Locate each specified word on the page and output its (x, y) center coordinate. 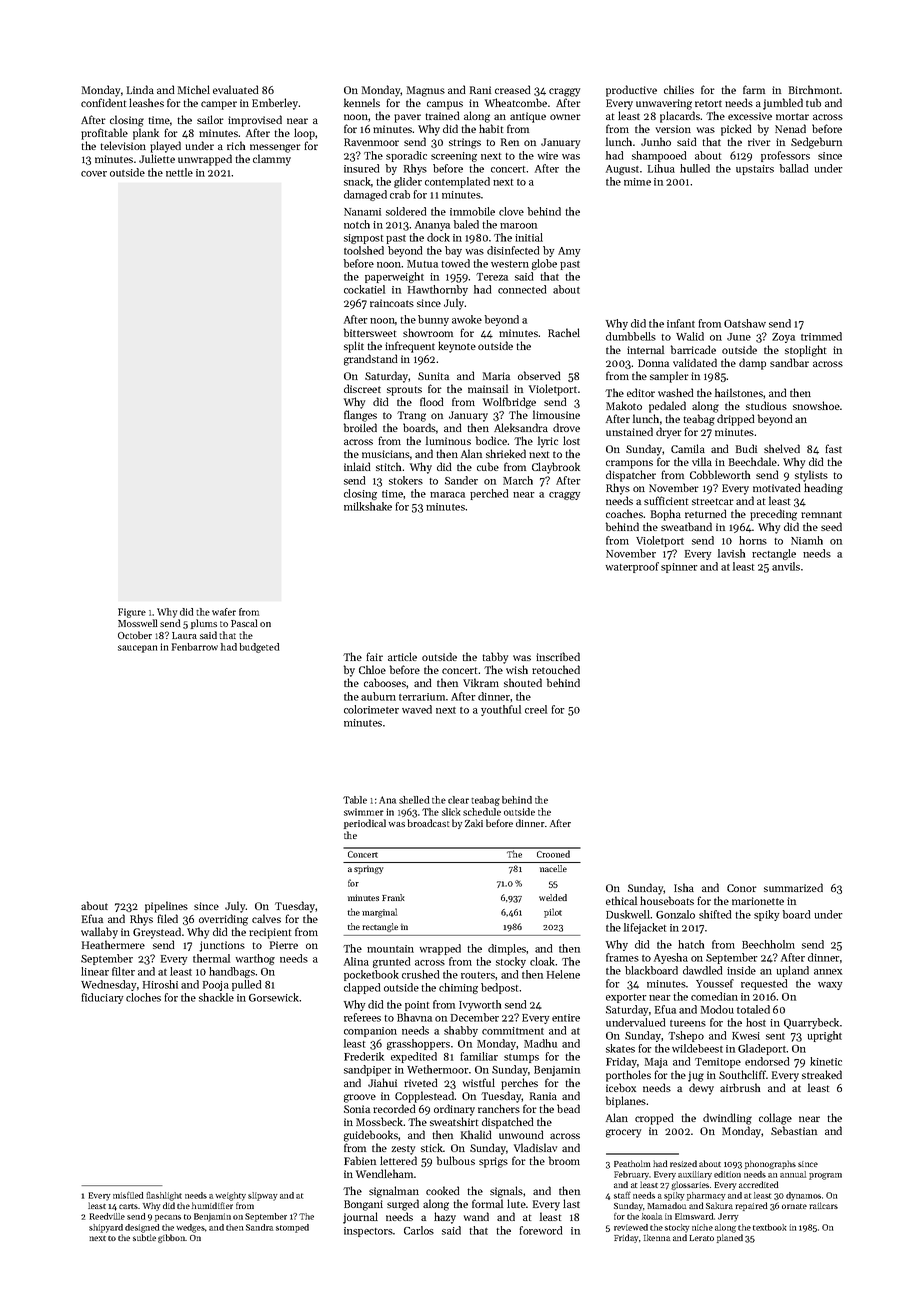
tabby (495, 658)
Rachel (564, 332)
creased (513, 89)
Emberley (275, 104)
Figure (132, 613)
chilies (679, 89)
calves (266, 918)
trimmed (821, 336)
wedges (190, 1228)
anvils (786, 566)
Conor (742, 888)
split (354, 347)
